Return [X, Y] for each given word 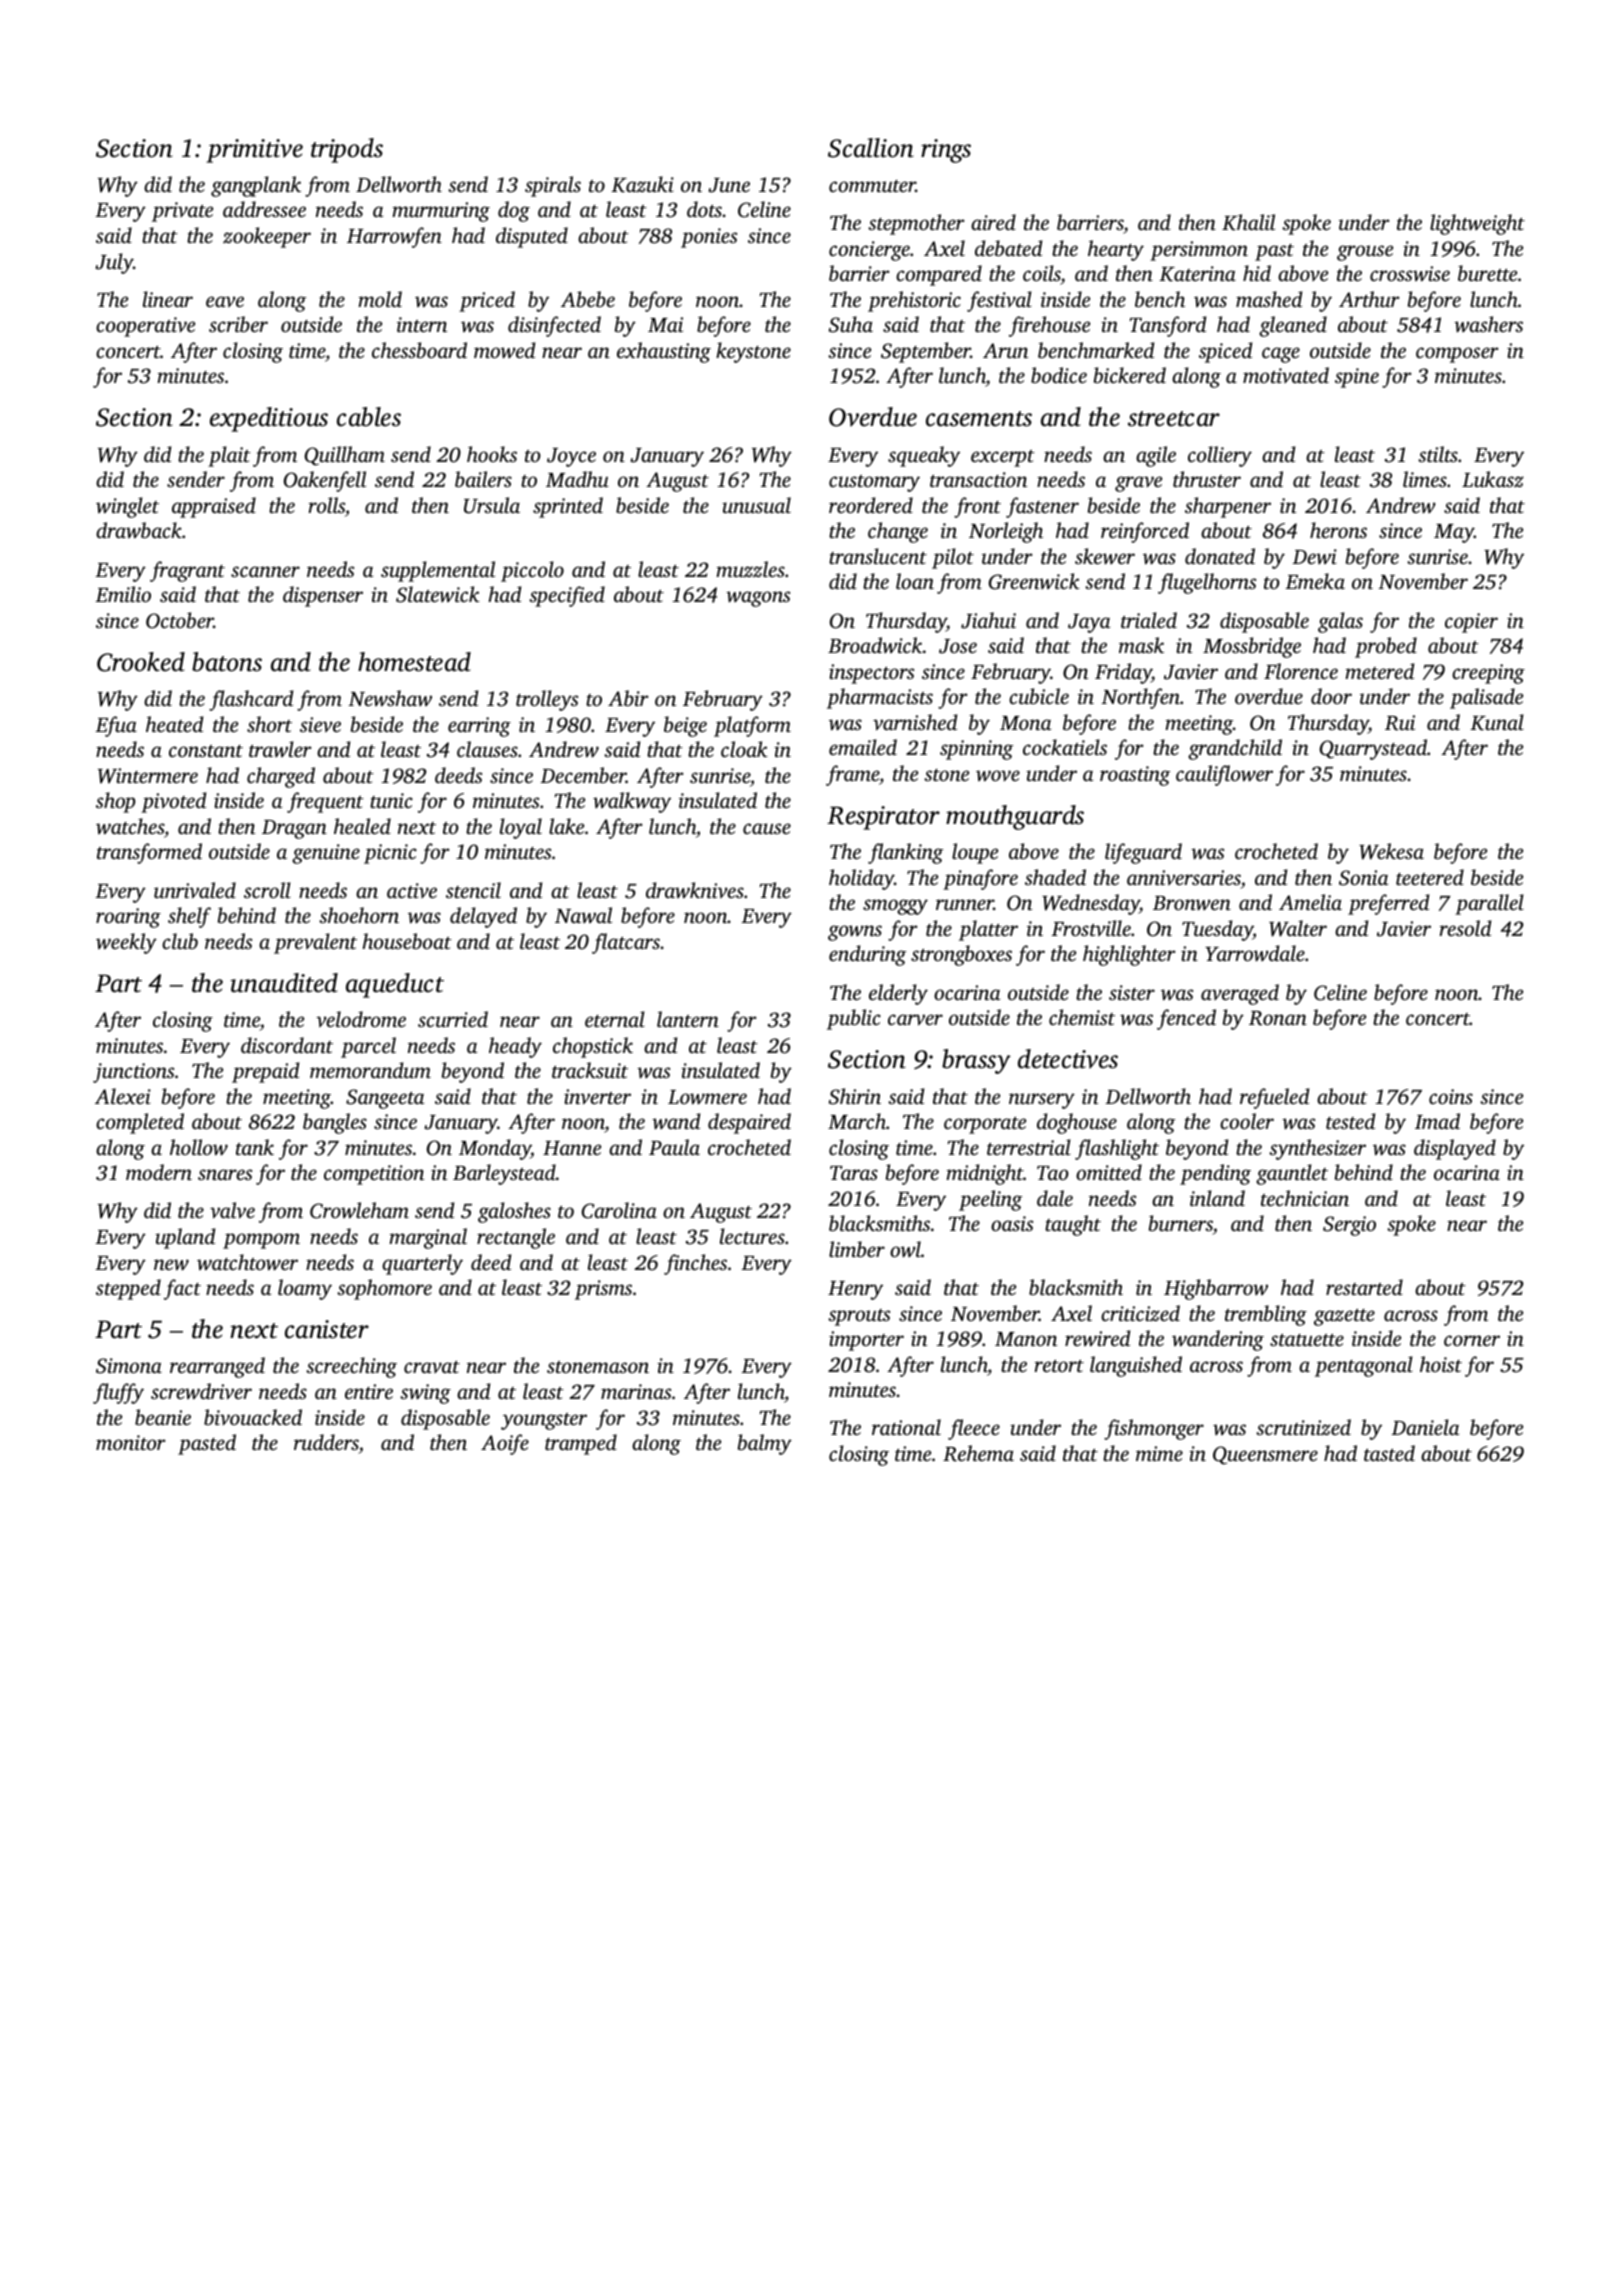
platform [752, 726]
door [1331, 696]
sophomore [384, 1289]
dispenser [323, 596]
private [182, 212]
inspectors [871, 674]
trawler [280, 749]
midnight [985, 1174]
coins [1451, 1096]
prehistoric [914, 301]
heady [515, 1047]
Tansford [1167, 326]
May [1454, 533]
